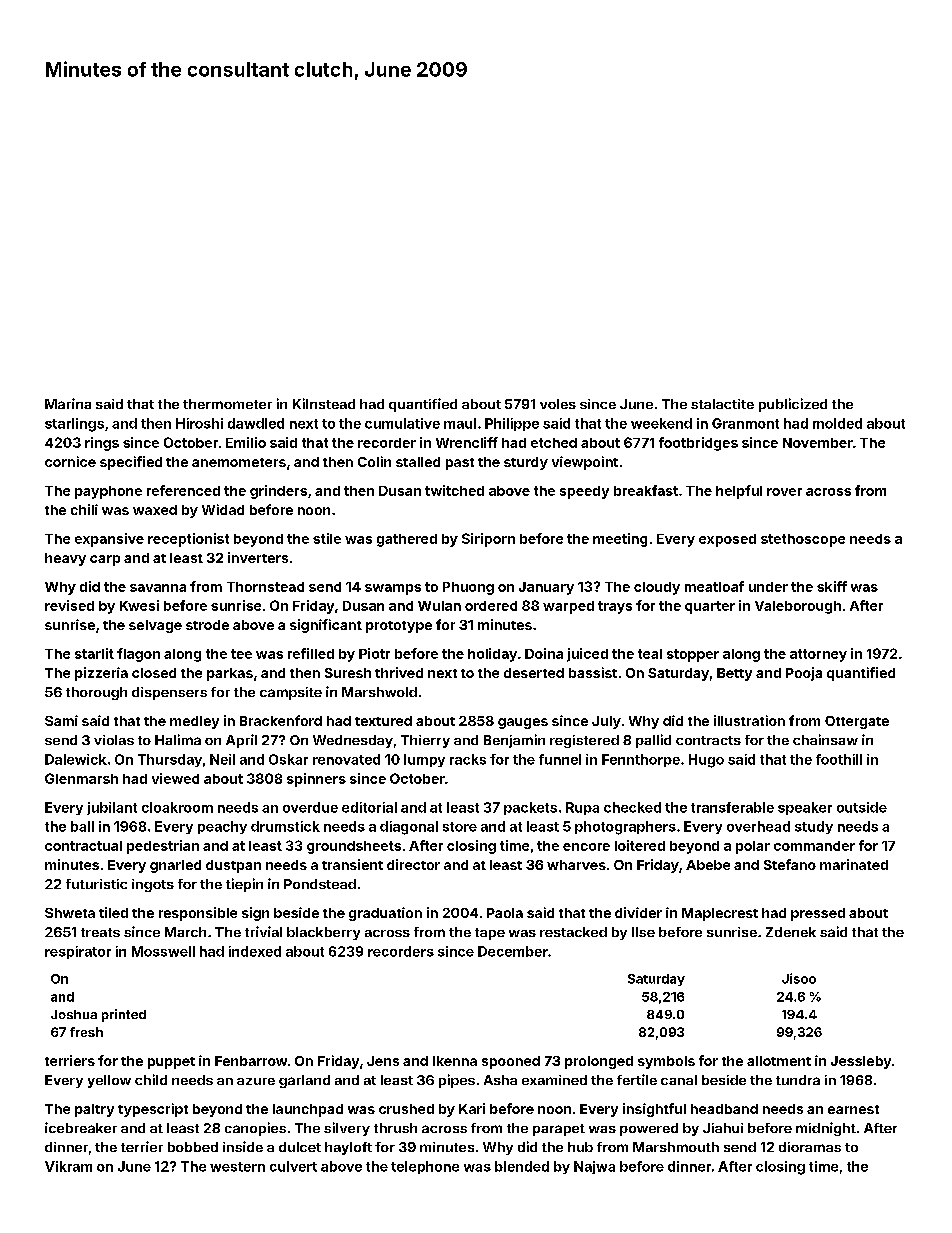  I want to click on rings, so click(102, 444).
